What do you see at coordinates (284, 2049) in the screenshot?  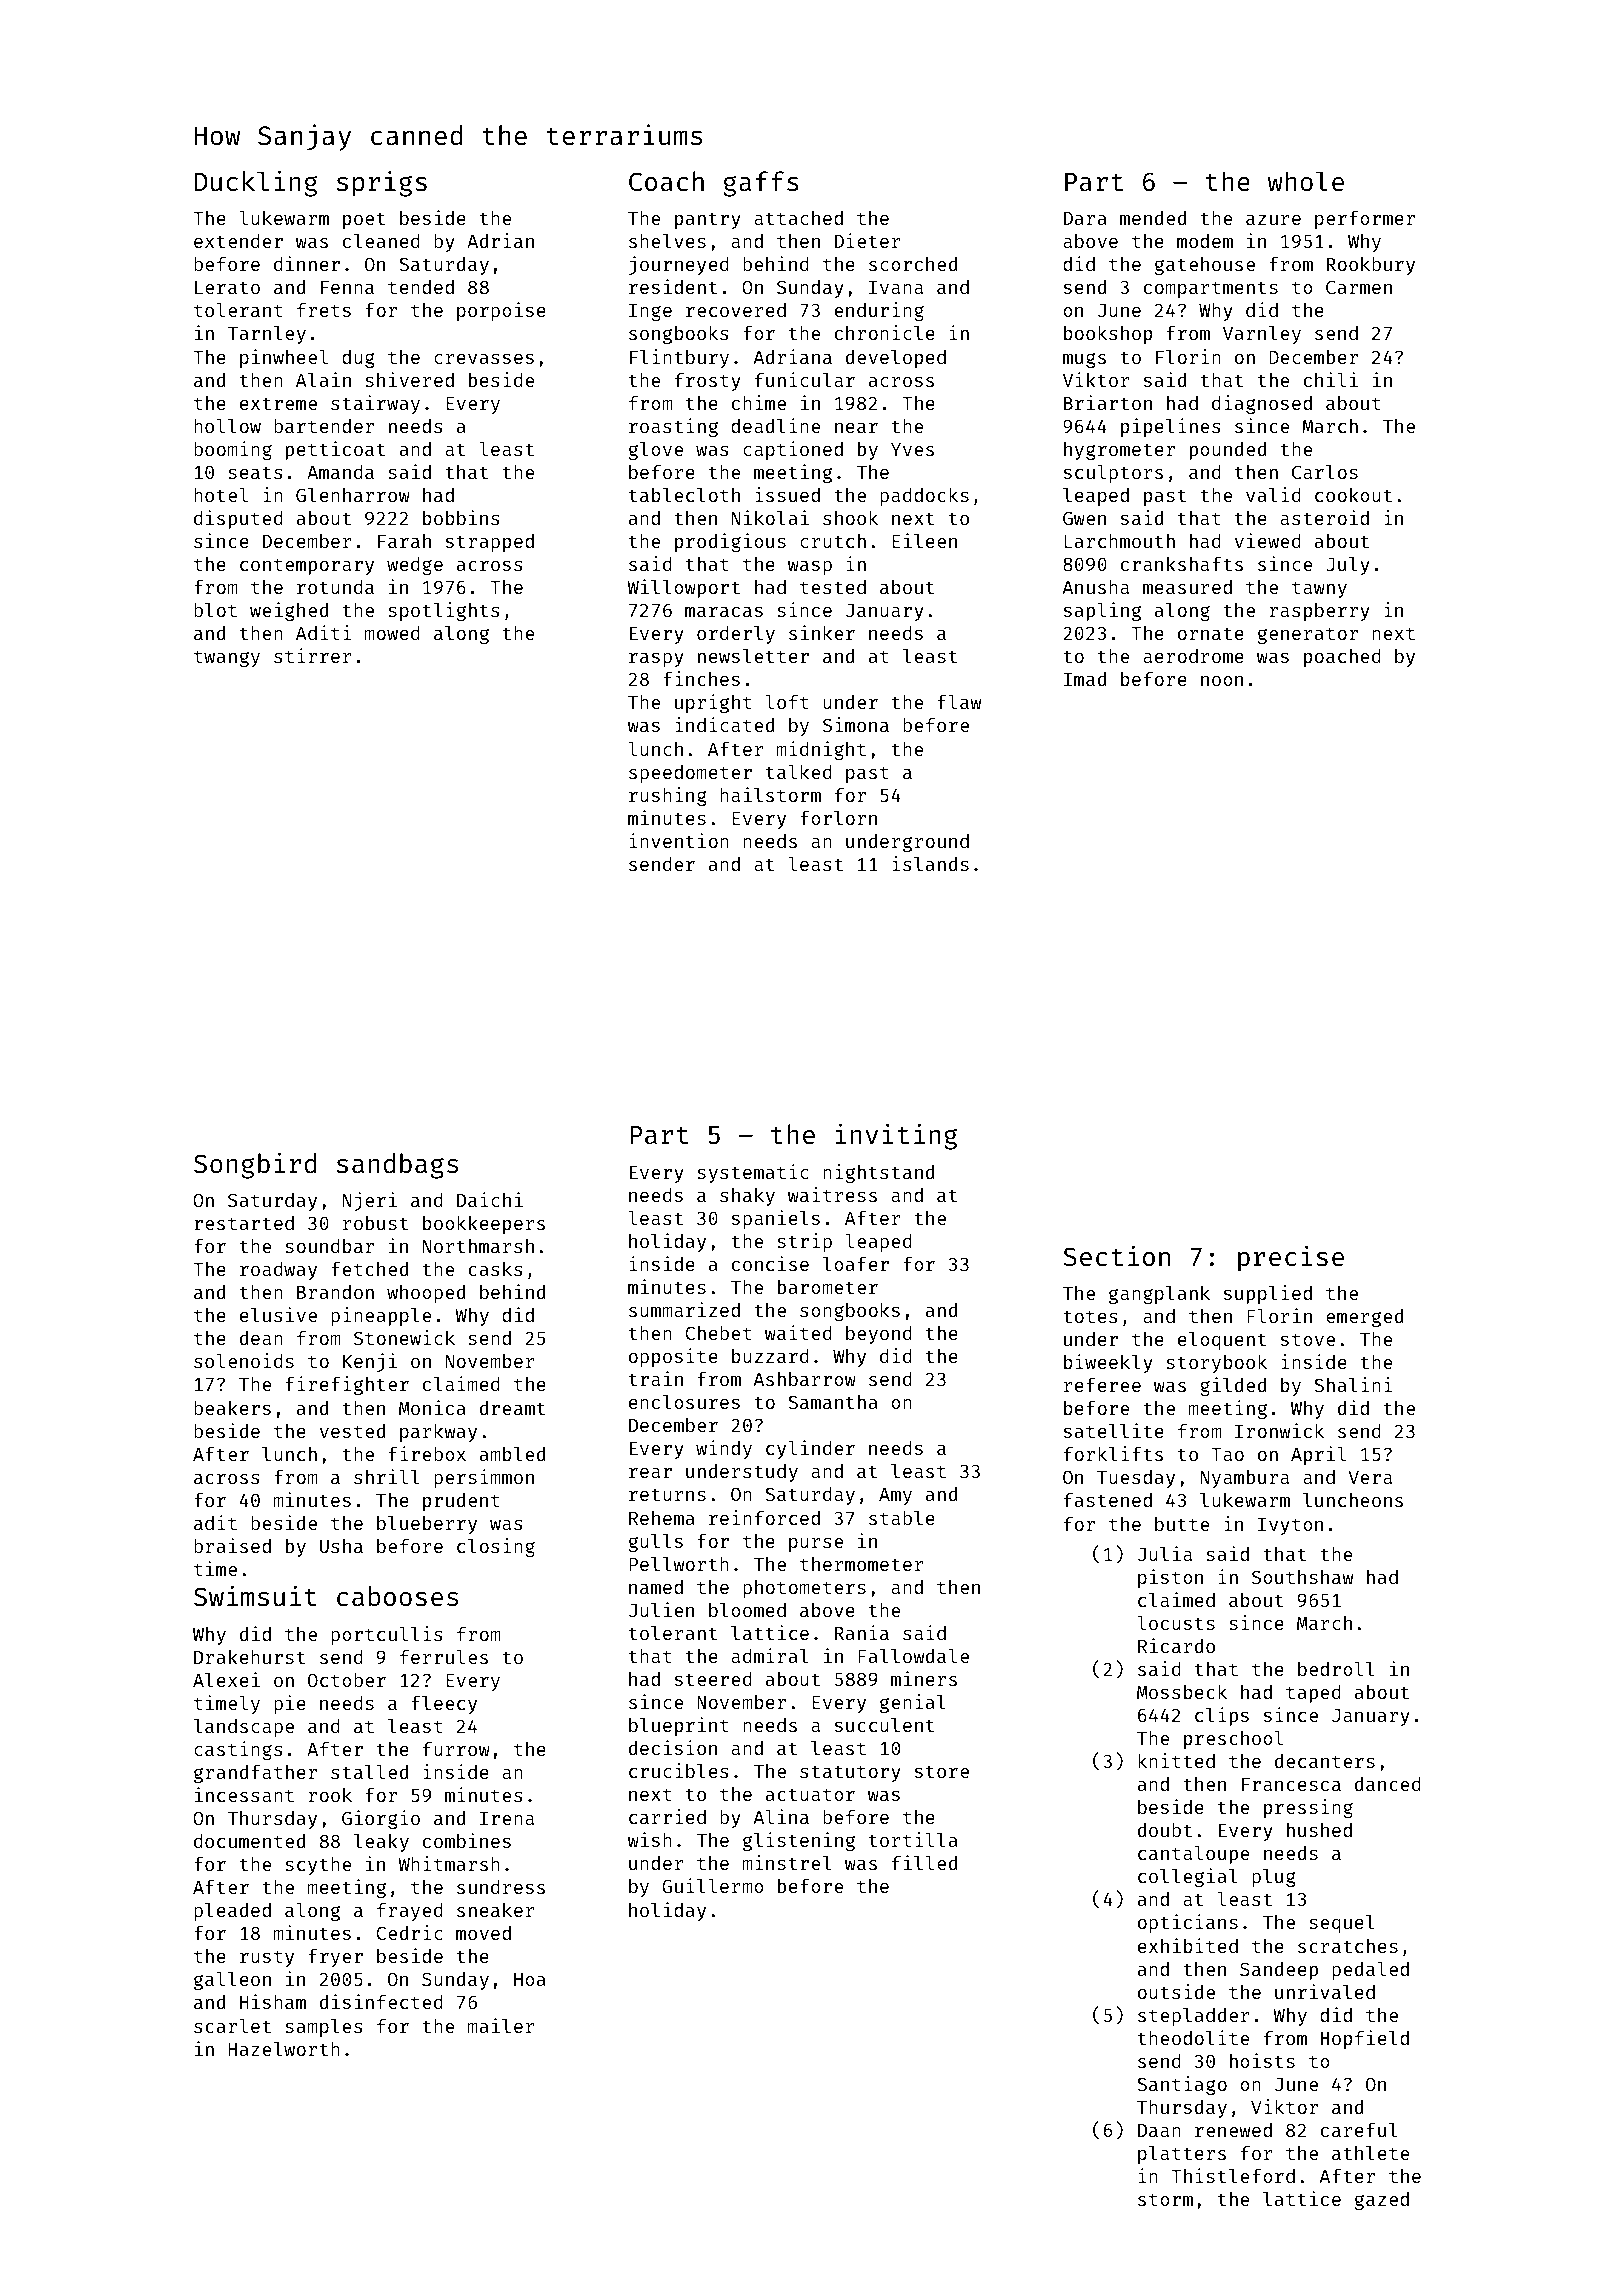 I see `Hazelworth` at bounding box center [284, 2049].
